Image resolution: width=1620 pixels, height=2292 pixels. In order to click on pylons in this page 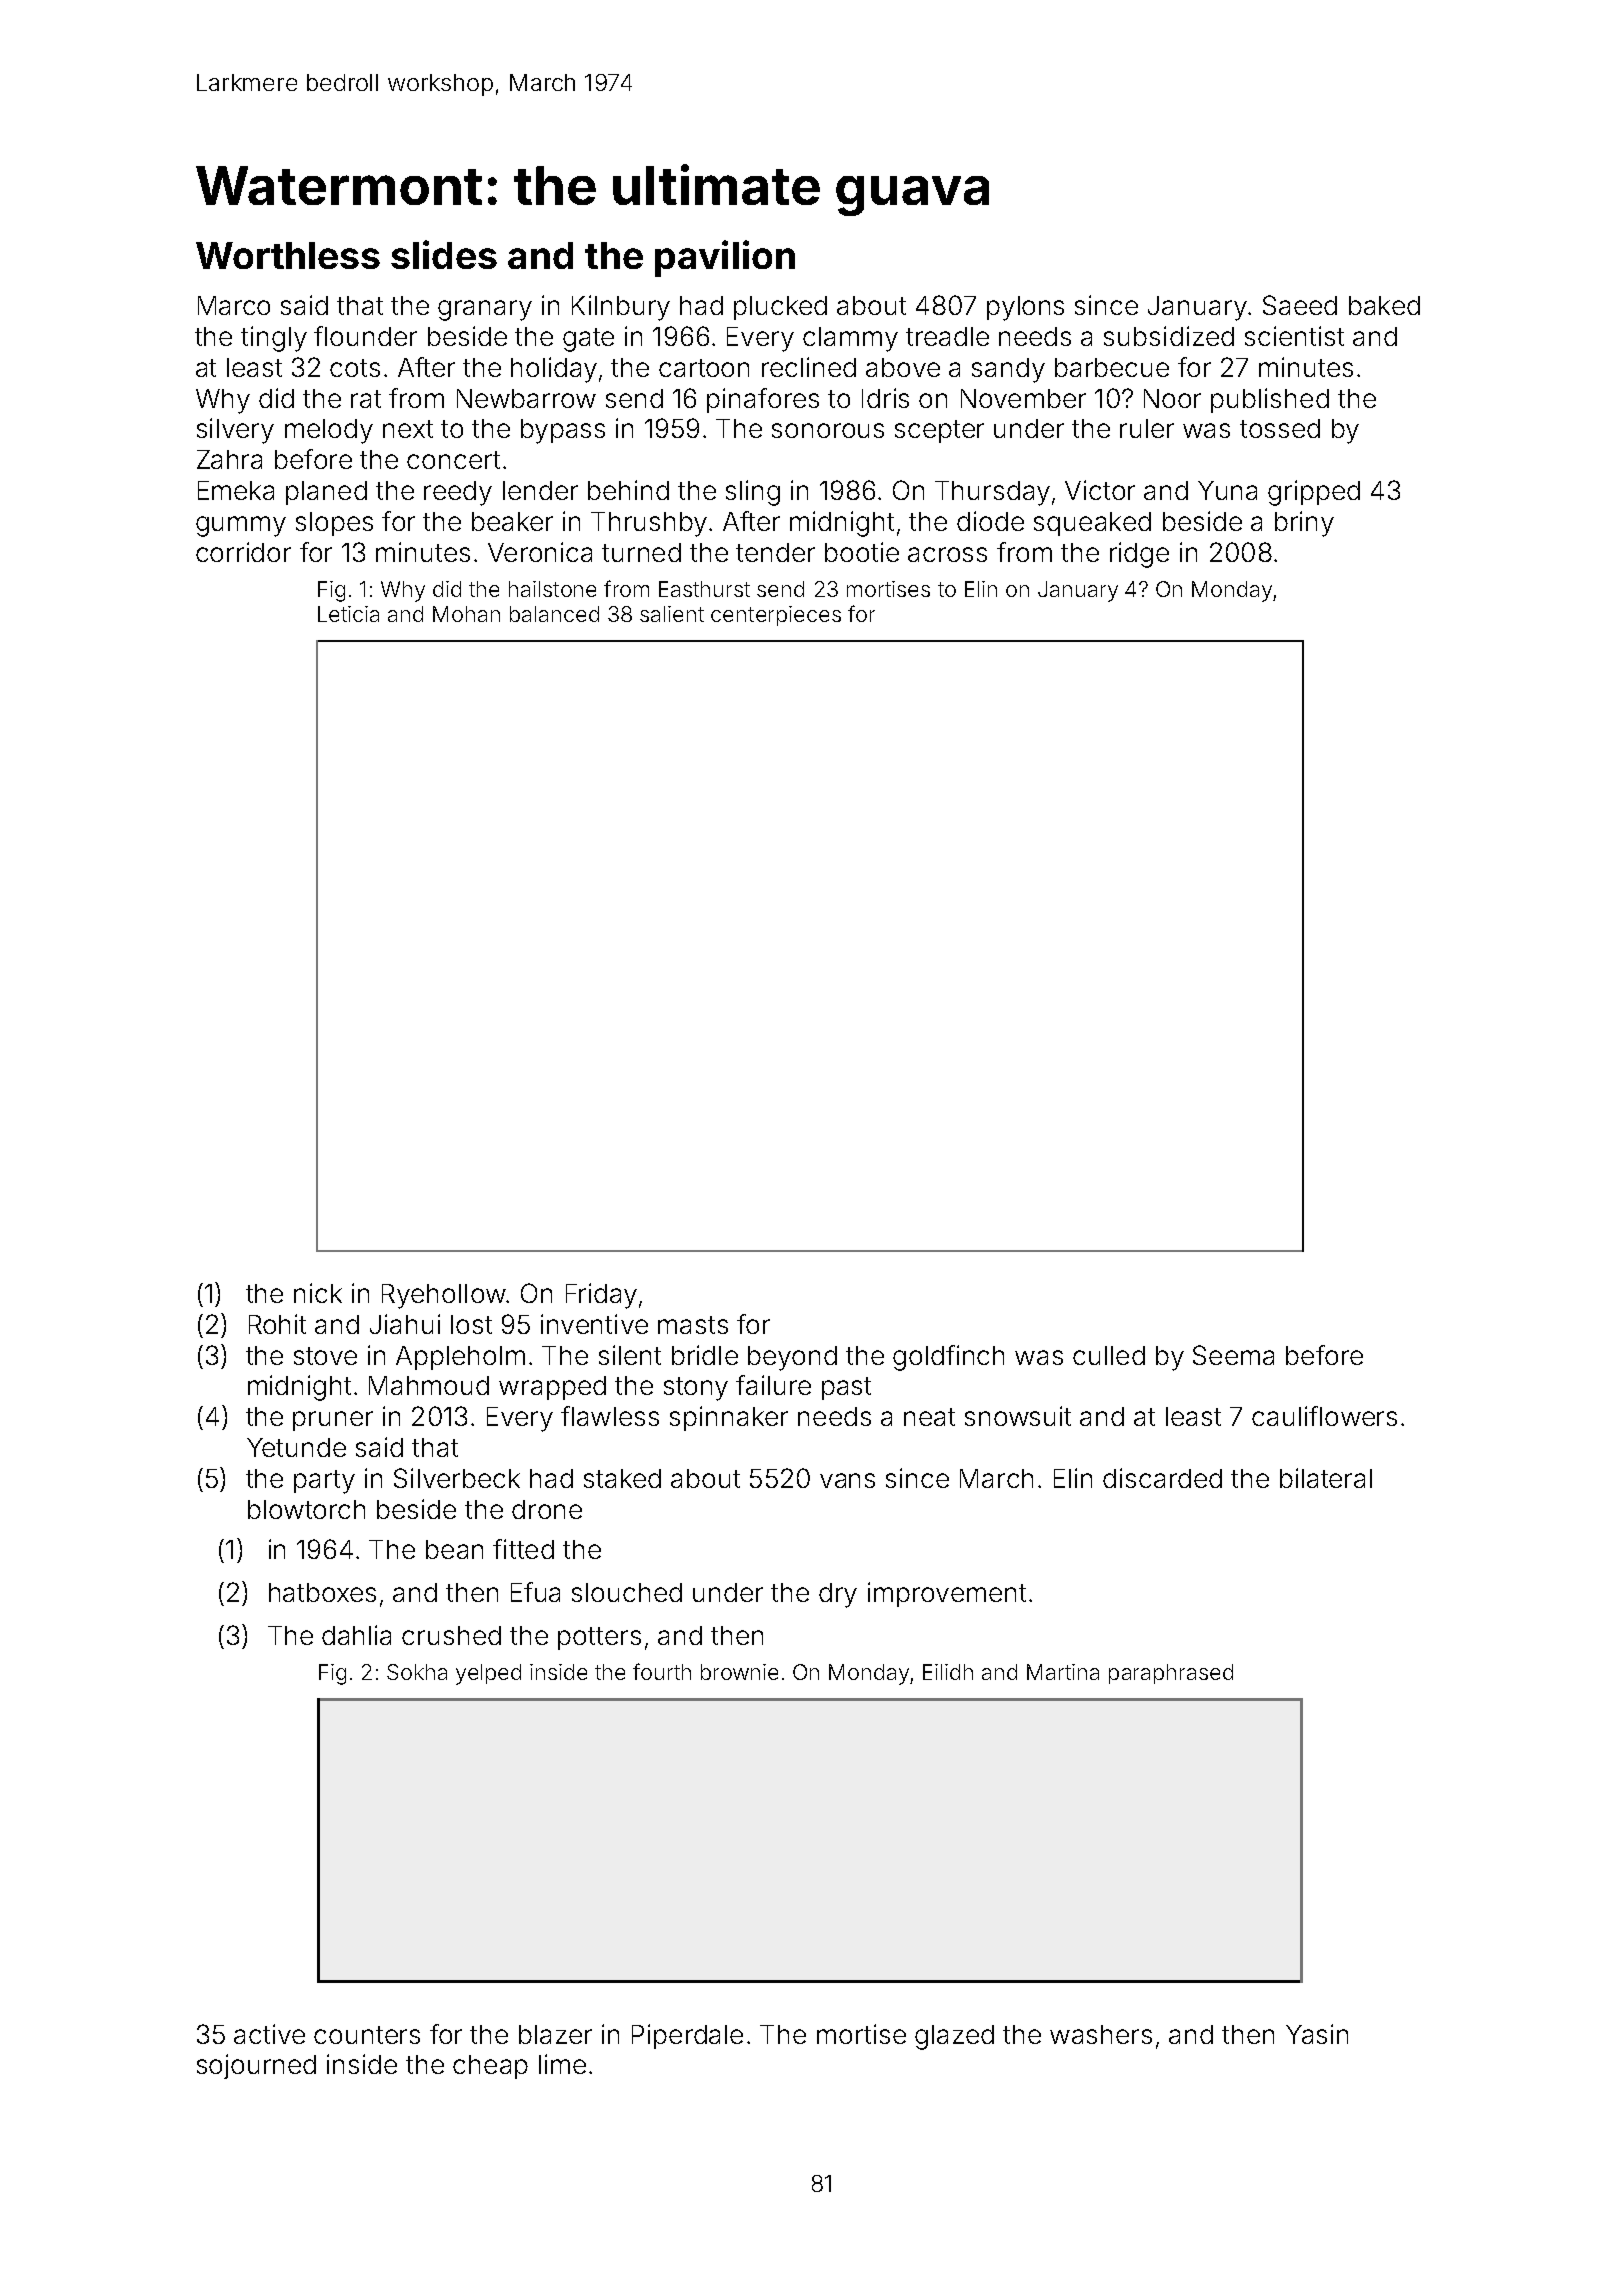, I will do `click(1025, 308)`.
